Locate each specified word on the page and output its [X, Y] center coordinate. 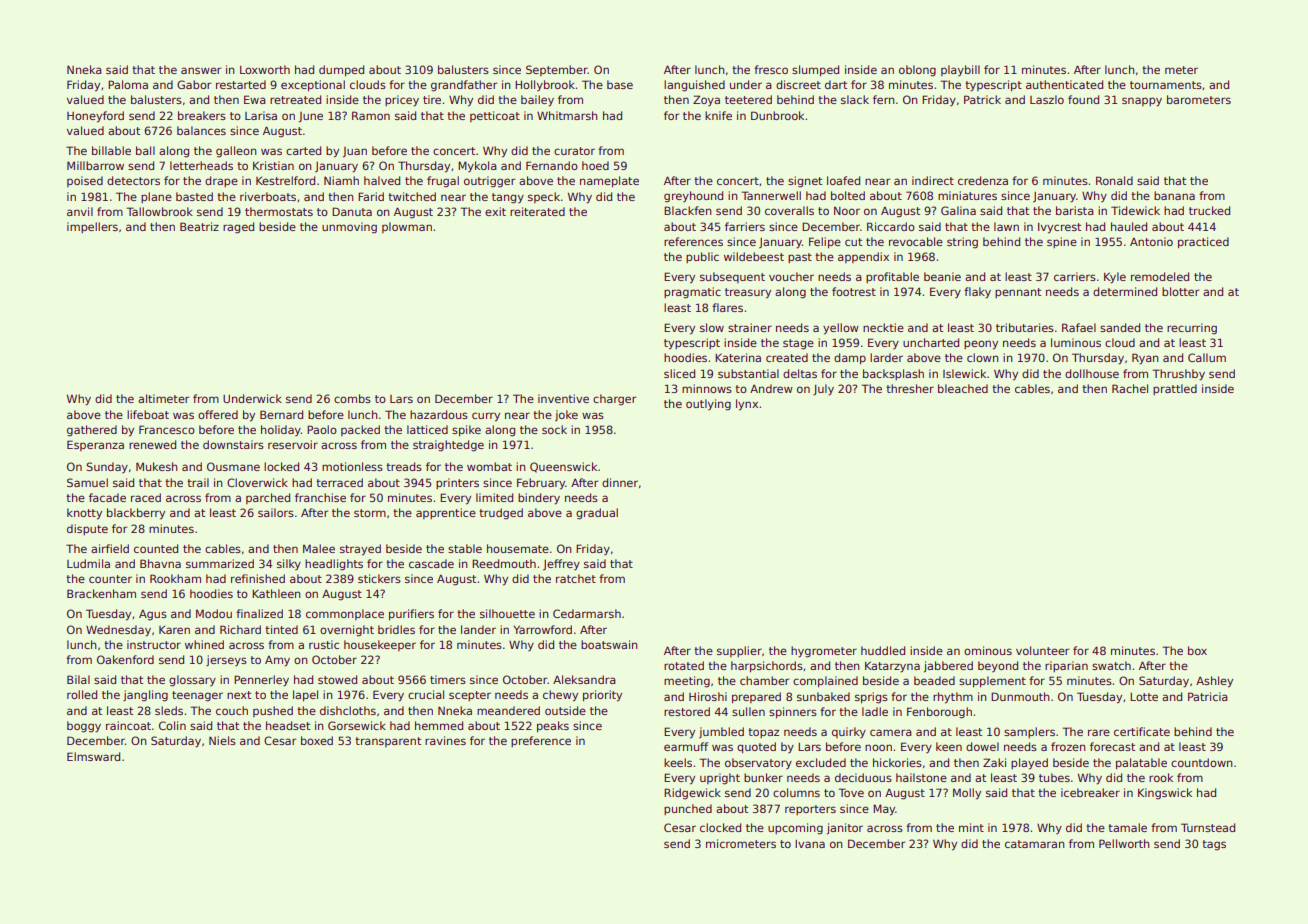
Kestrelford [285, 180]
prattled [1175, 389]
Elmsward [93, 756]
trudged [501, 514]
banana [1174, 195]
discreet [798, 84]
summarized [220, 563]
